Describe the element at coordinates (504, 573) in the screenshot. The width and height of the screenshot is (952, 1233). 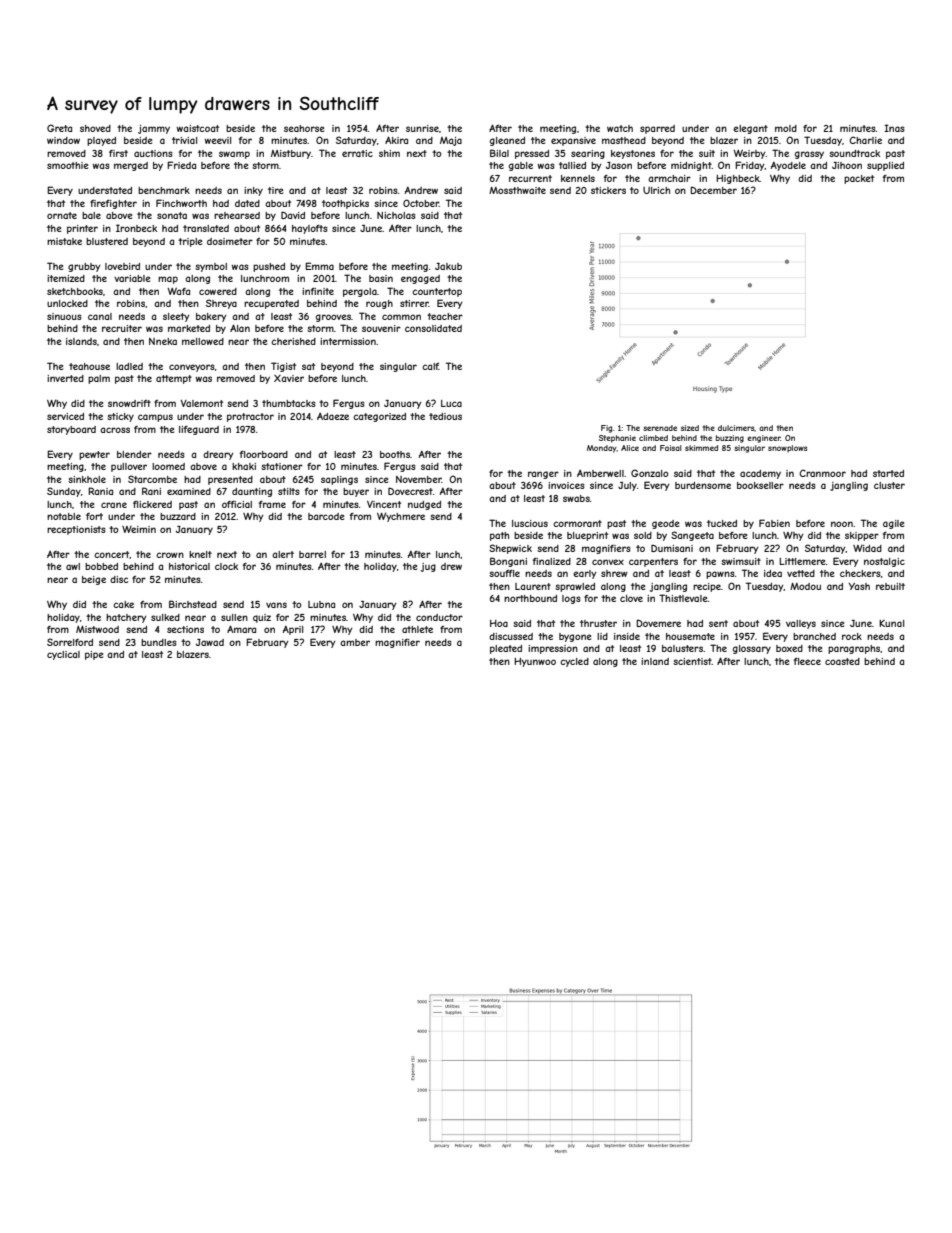
I see `souffle` at that location.
